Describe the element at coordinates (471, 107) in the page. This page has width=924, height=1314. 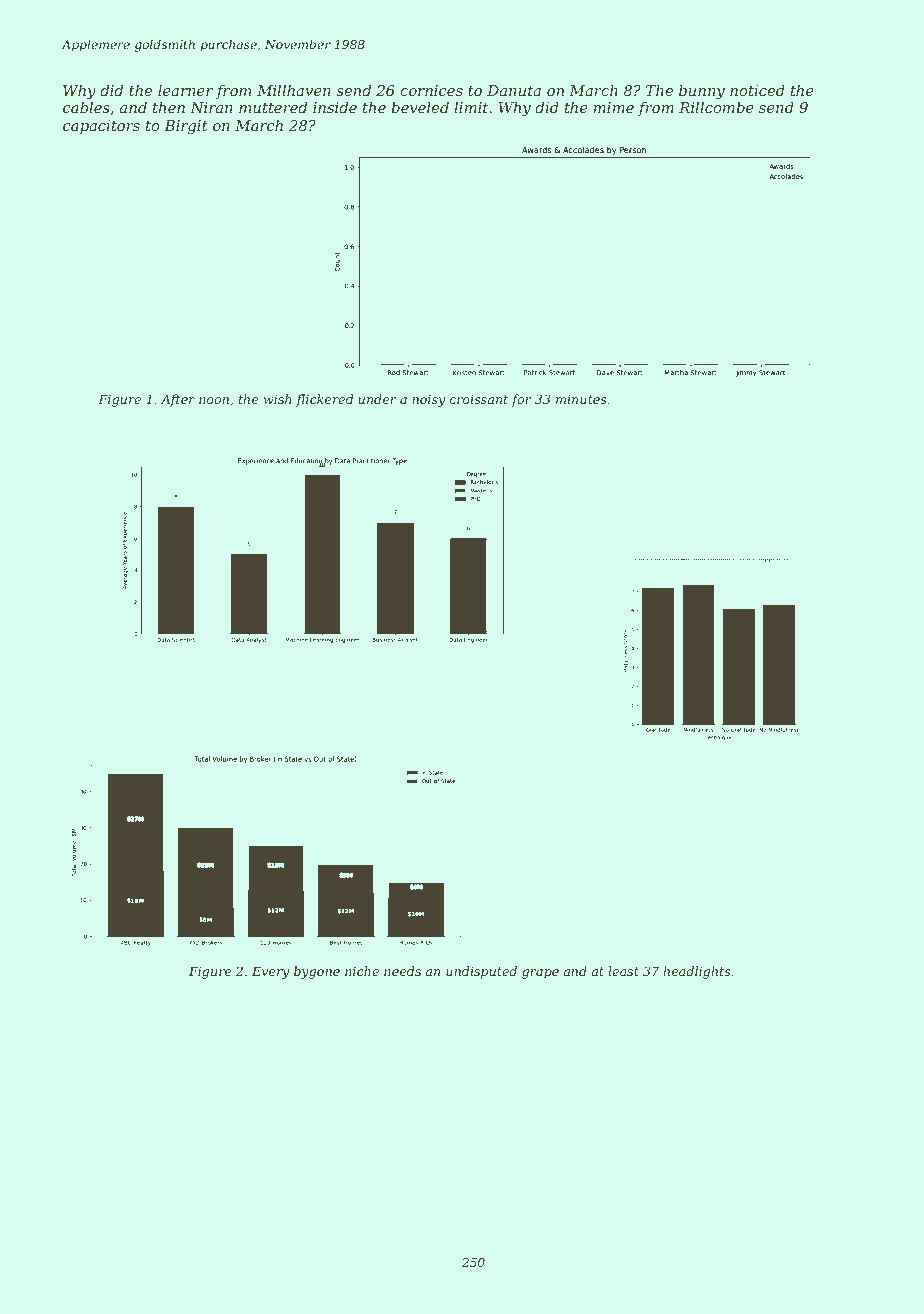
I see `limit` at that location.
